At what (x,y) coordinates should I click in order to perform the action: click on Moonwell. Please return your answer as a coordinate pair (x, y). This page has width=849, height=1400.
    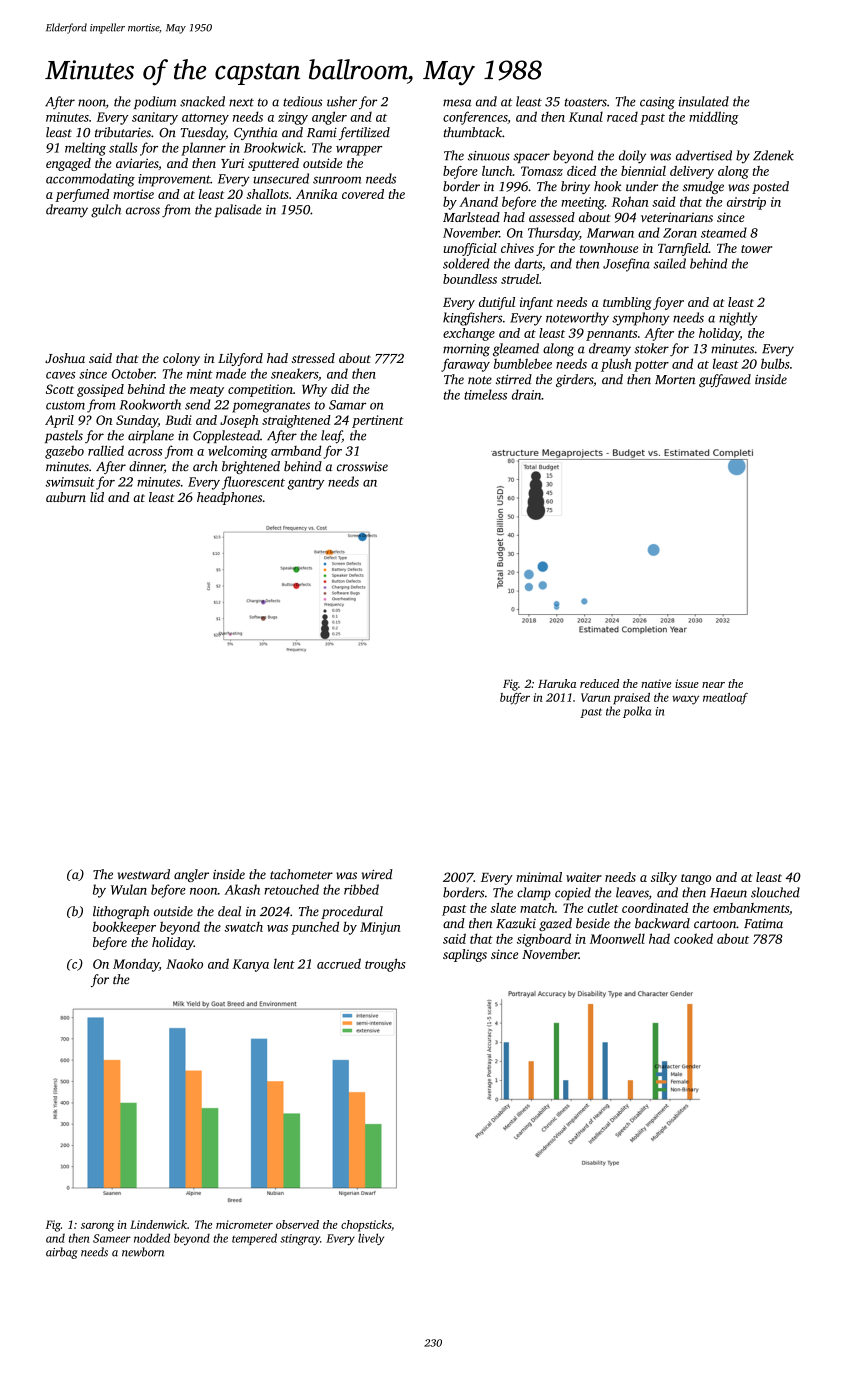
    Looking at the image, I should click on (617, 938).
